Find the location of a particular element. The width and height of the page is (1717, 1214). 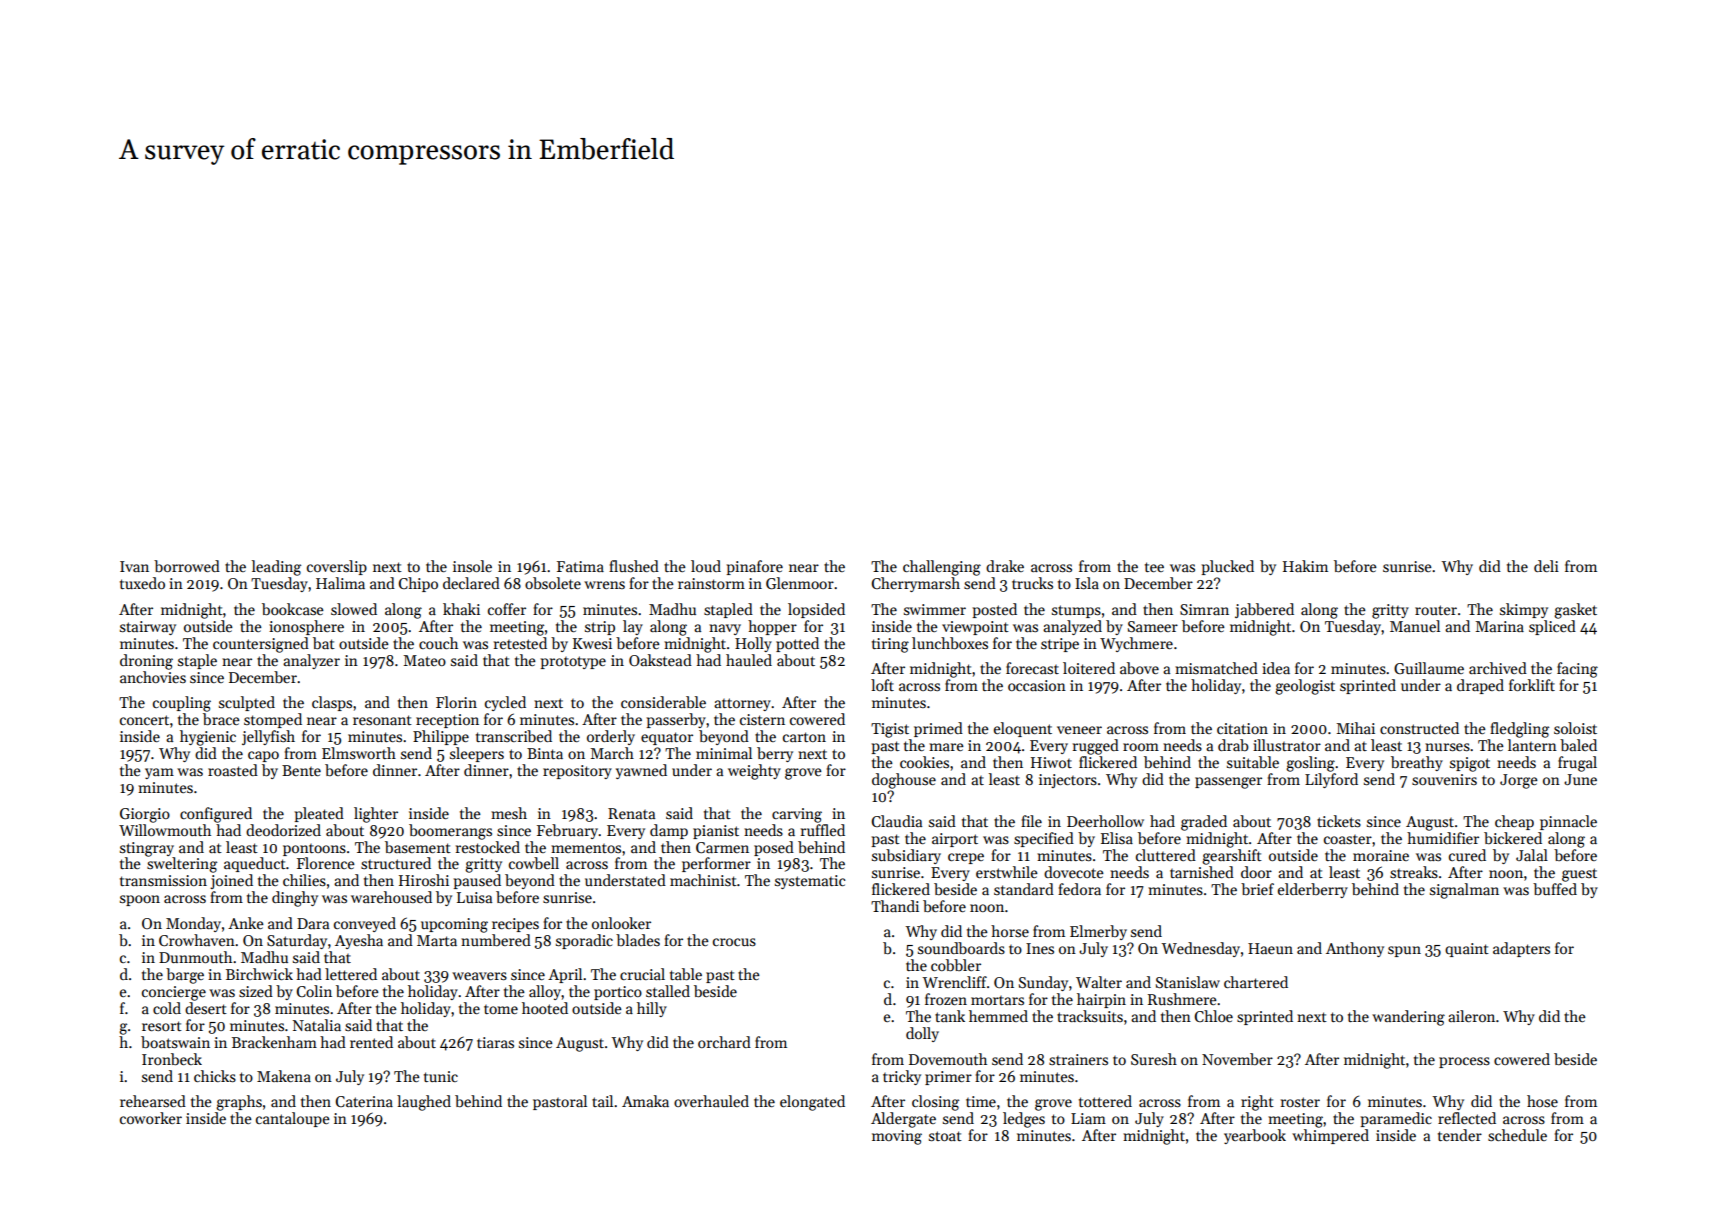

citation is located at coordinates (1242, 728).
